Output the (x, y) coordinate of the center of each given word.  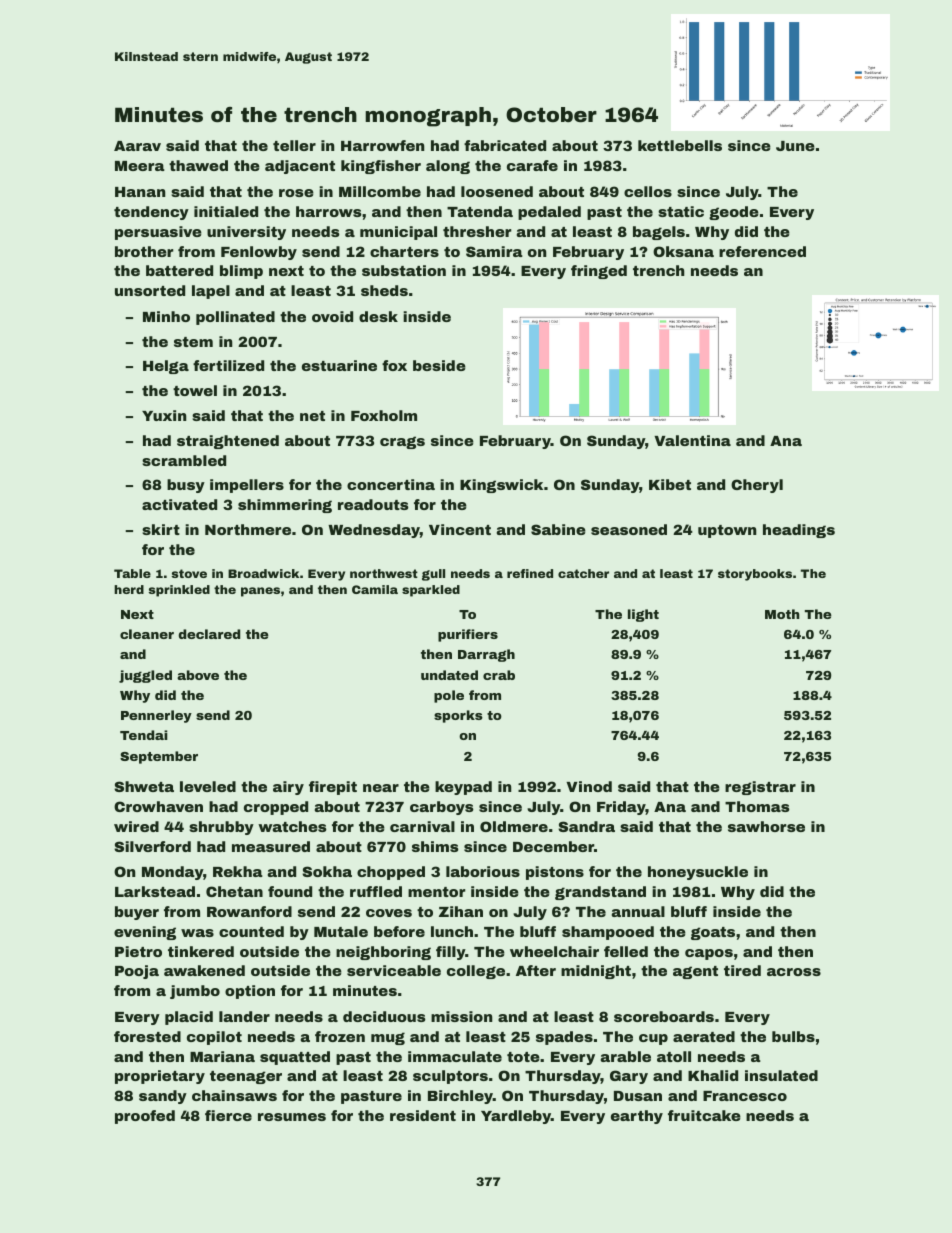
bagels (659, 233)
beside (439, 365)
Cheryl (757, 486)
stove (189, 573)
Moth (782, 614)
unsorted (150, 290)
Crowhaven (158, 806)
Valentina (692, 440)
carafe (532, 165)
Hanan (140, 192)
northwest (384, 573)
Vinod (589, 786)
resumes (292, 1117)
